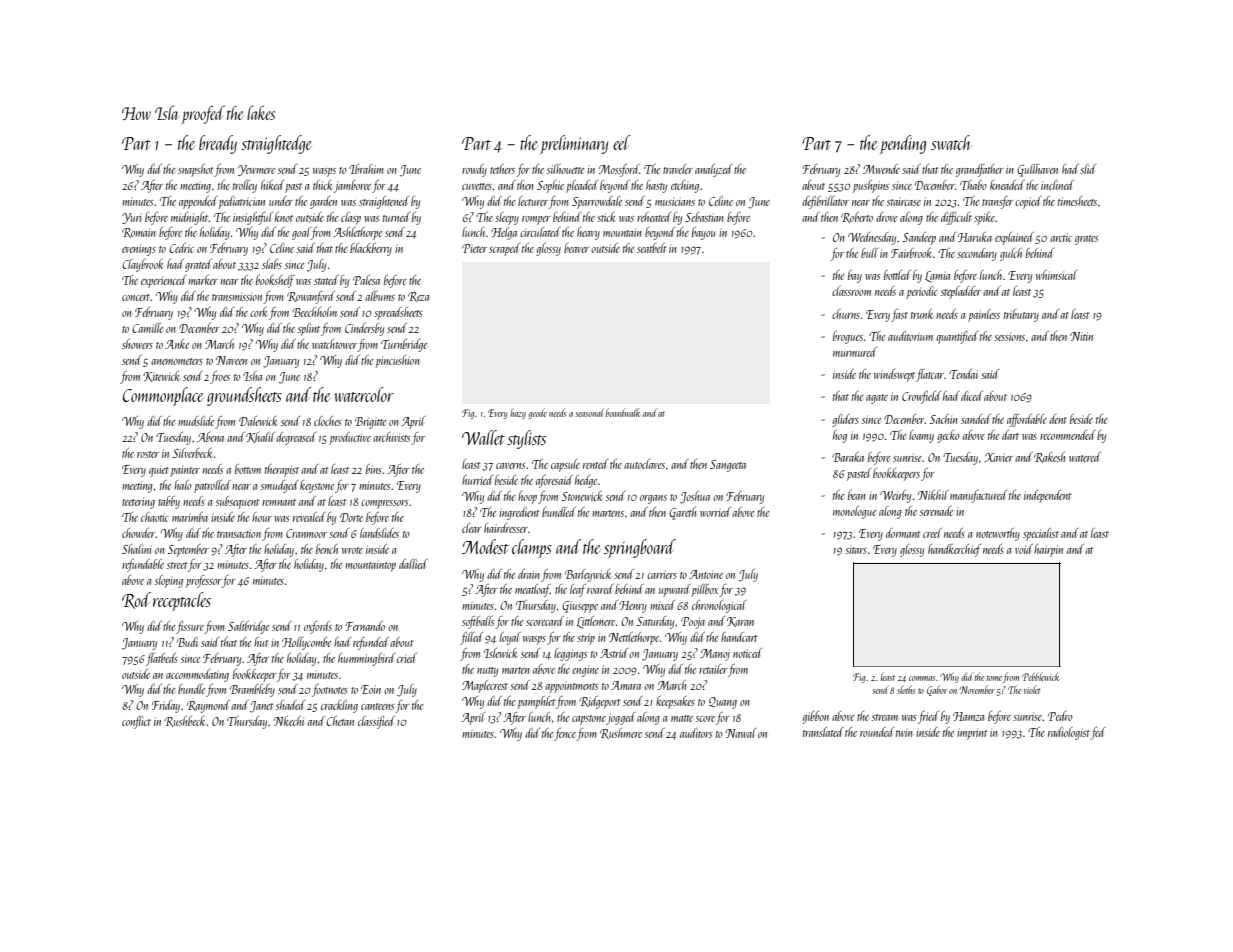 Image resolution: width=1233 pixels, height=952 pixels. What do you see at coordinates (147, 328) in the document?
I see `Camille` at bounding box center [147, 328].
